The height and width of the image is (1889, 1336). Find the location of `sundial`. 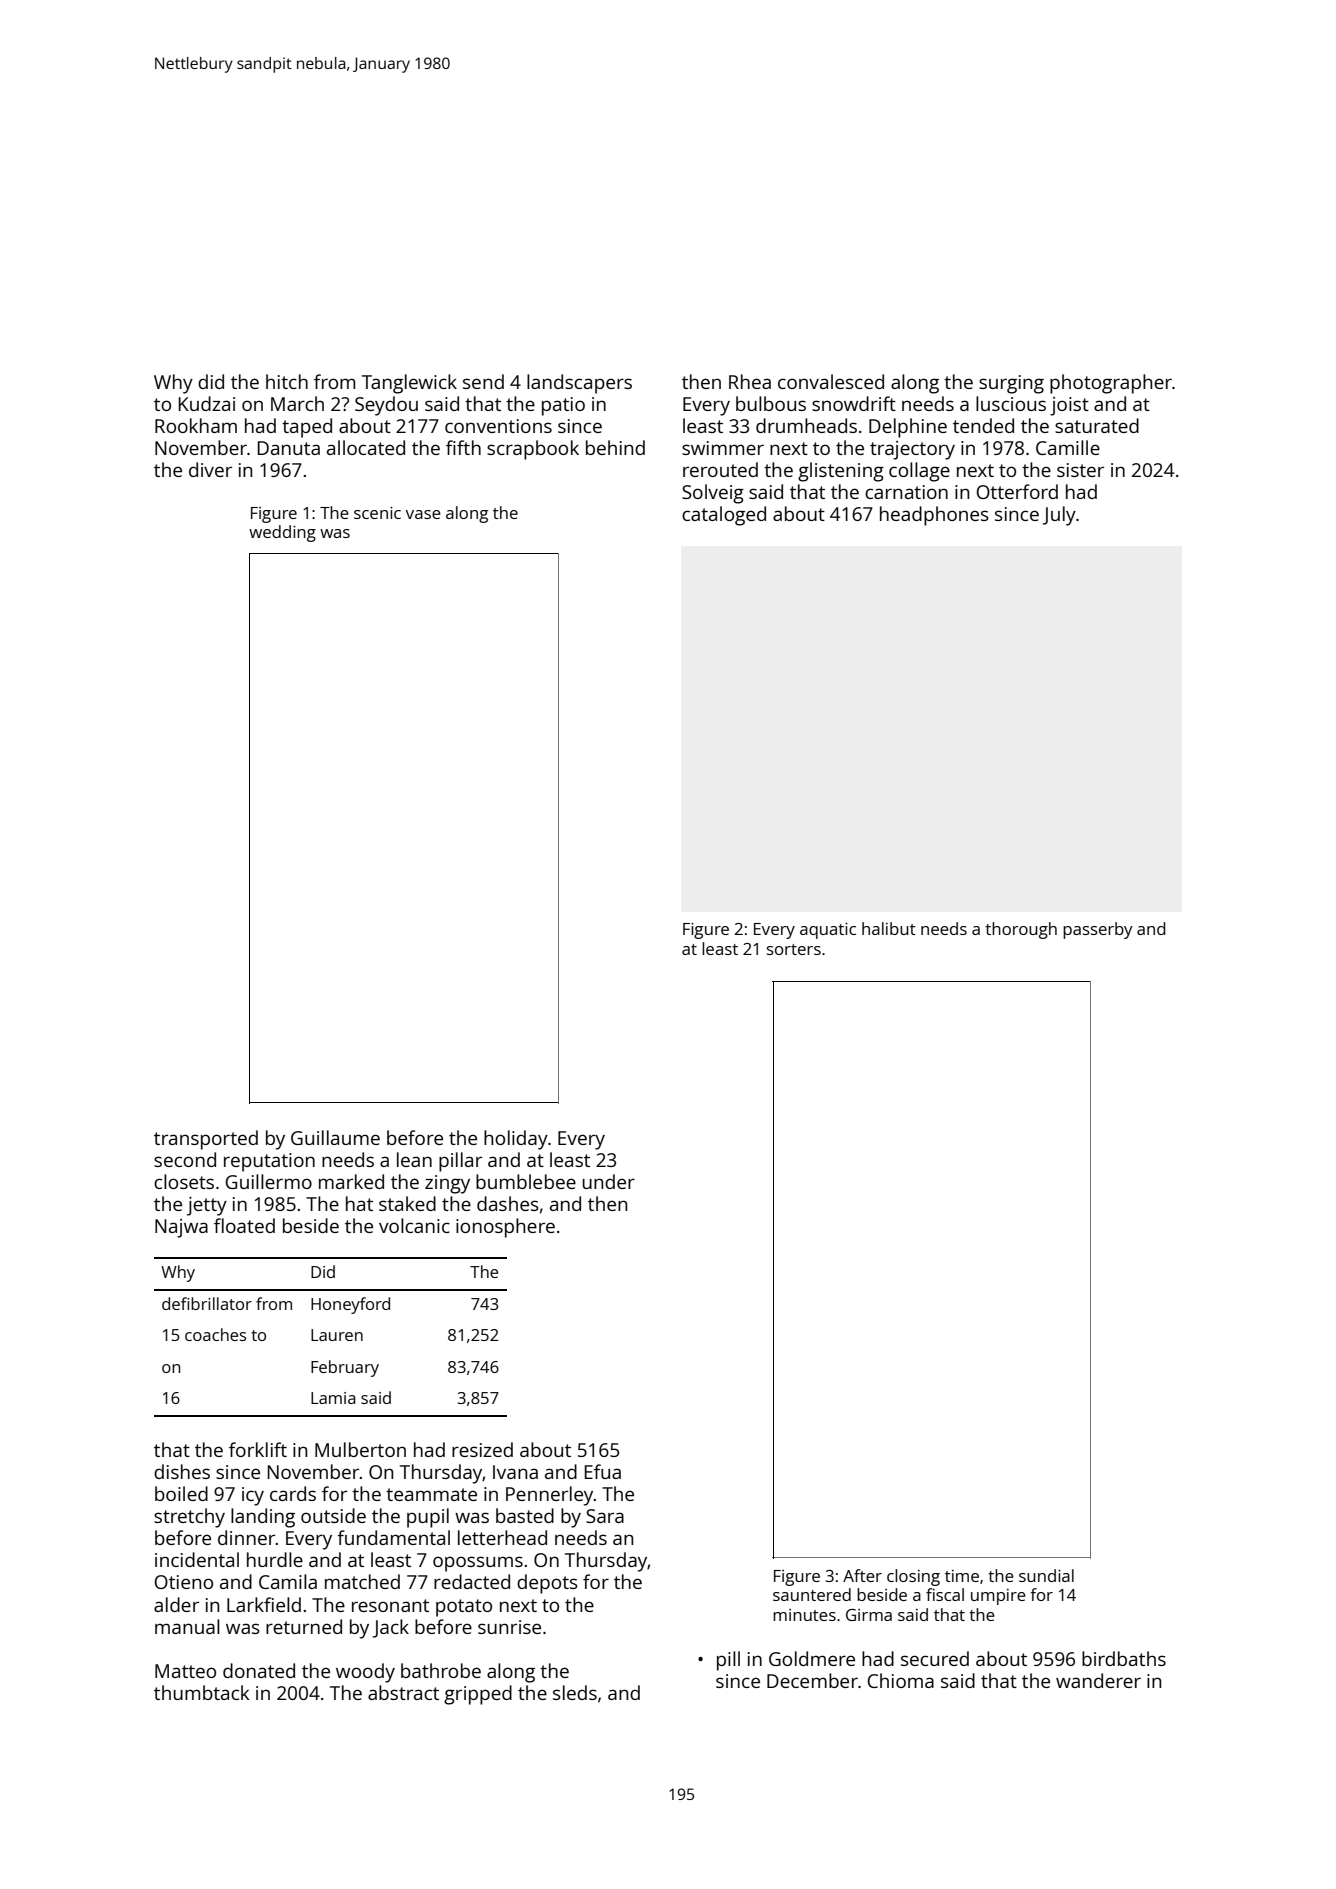

sundial is located at coordinates (1046, 1575).
